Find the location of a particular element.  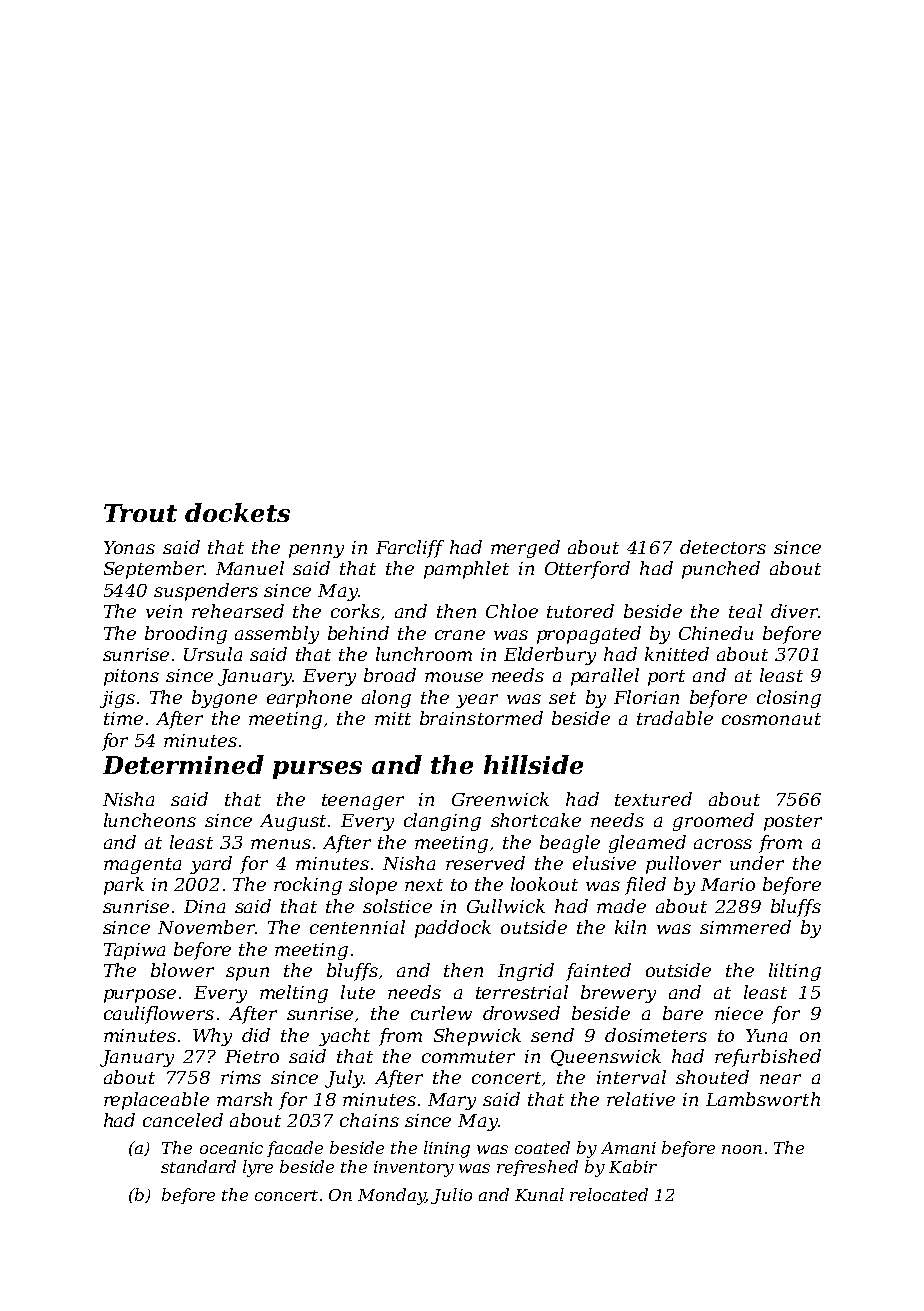

relocated is located at coordinates (609, 1194).
